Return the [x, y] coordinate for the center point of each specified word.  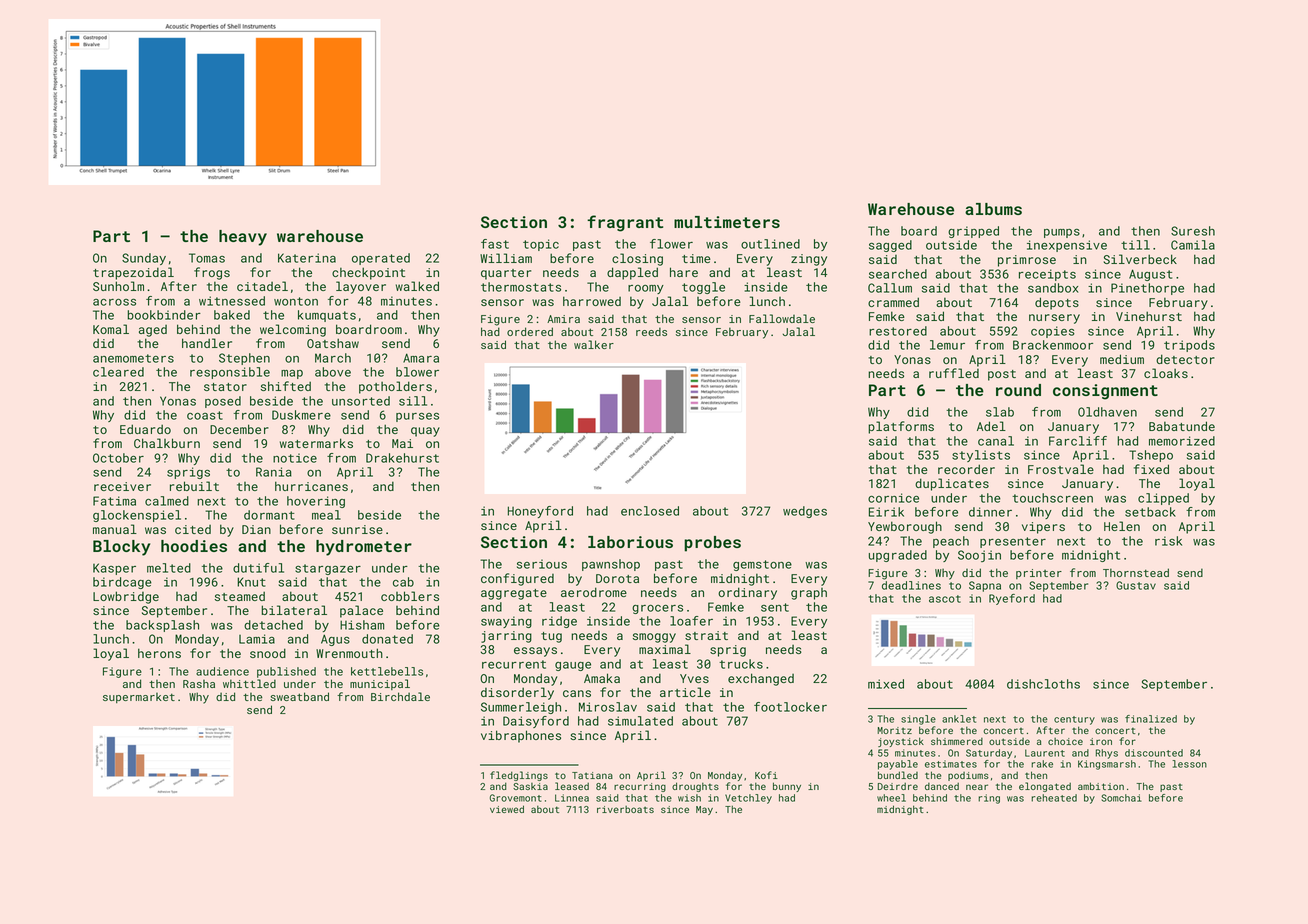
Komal [111, 329]
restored [898, 331]
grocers [657, 609]
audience [222, 671]
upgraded [898, 556]
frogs [212, 273]
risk [1168, 541]
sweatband [299, 696]
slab [1000, 412]
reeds [651, 331]
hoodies [194, 546]
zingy [809, 260]
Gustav [1136, 585]
